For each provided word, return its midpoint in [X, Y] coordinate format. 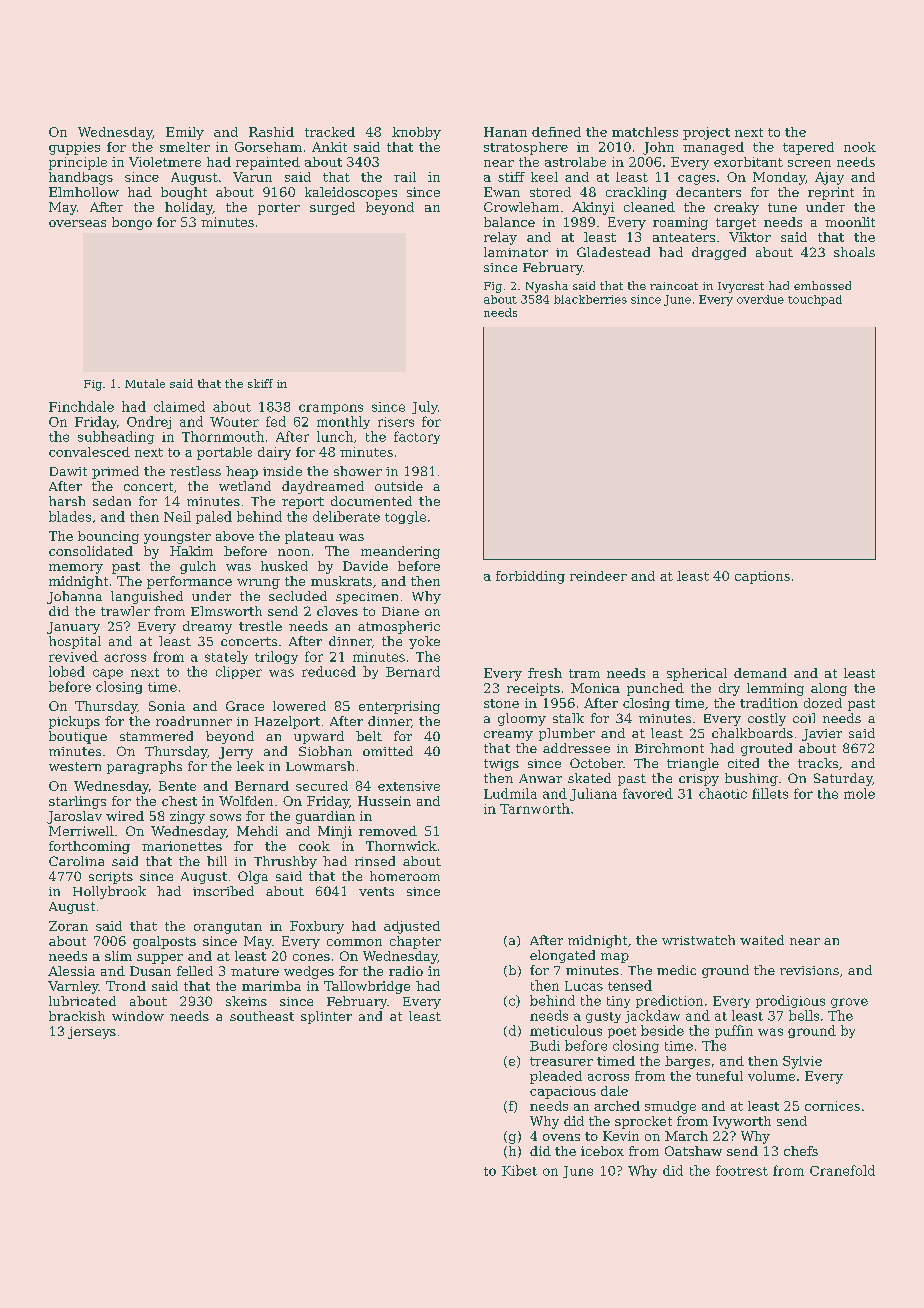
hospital [75, 642]
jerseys [92, 1033]
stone [501, 703]
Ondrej [149, 422]
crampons [331, 409]
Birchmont [669, 748]
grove [849, 1003]
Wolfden [246, 801]
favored [648, 793]
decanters [708, 192]
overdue [760, 299]
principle [78, 163]
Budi [545, 1045]
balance [509, 222]
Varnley [73, 987]
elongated [562, 956]
